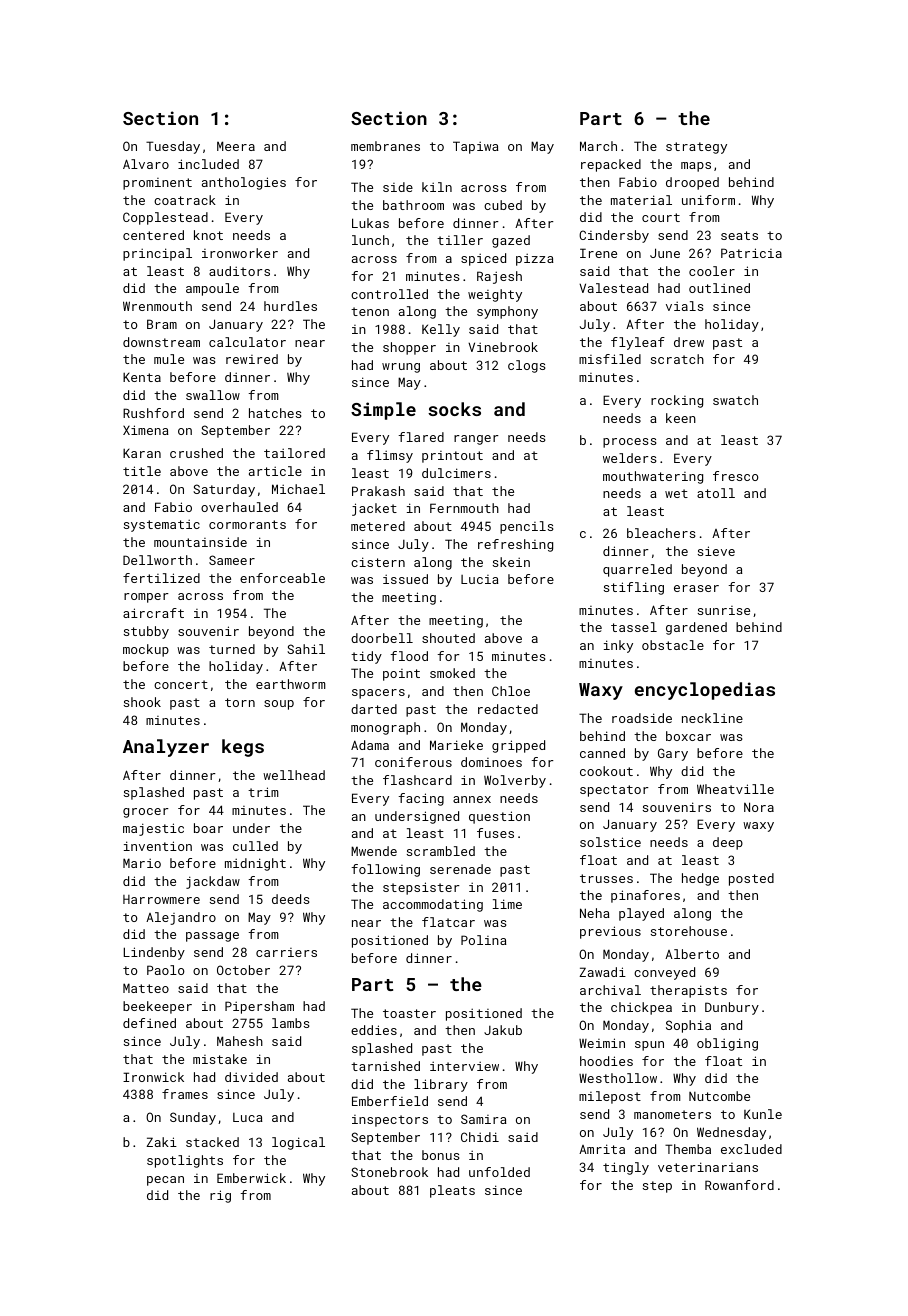 Image resolution: width=908 pixels, height=1316 pixels. I want to click on outlined, so click(719, 288).
